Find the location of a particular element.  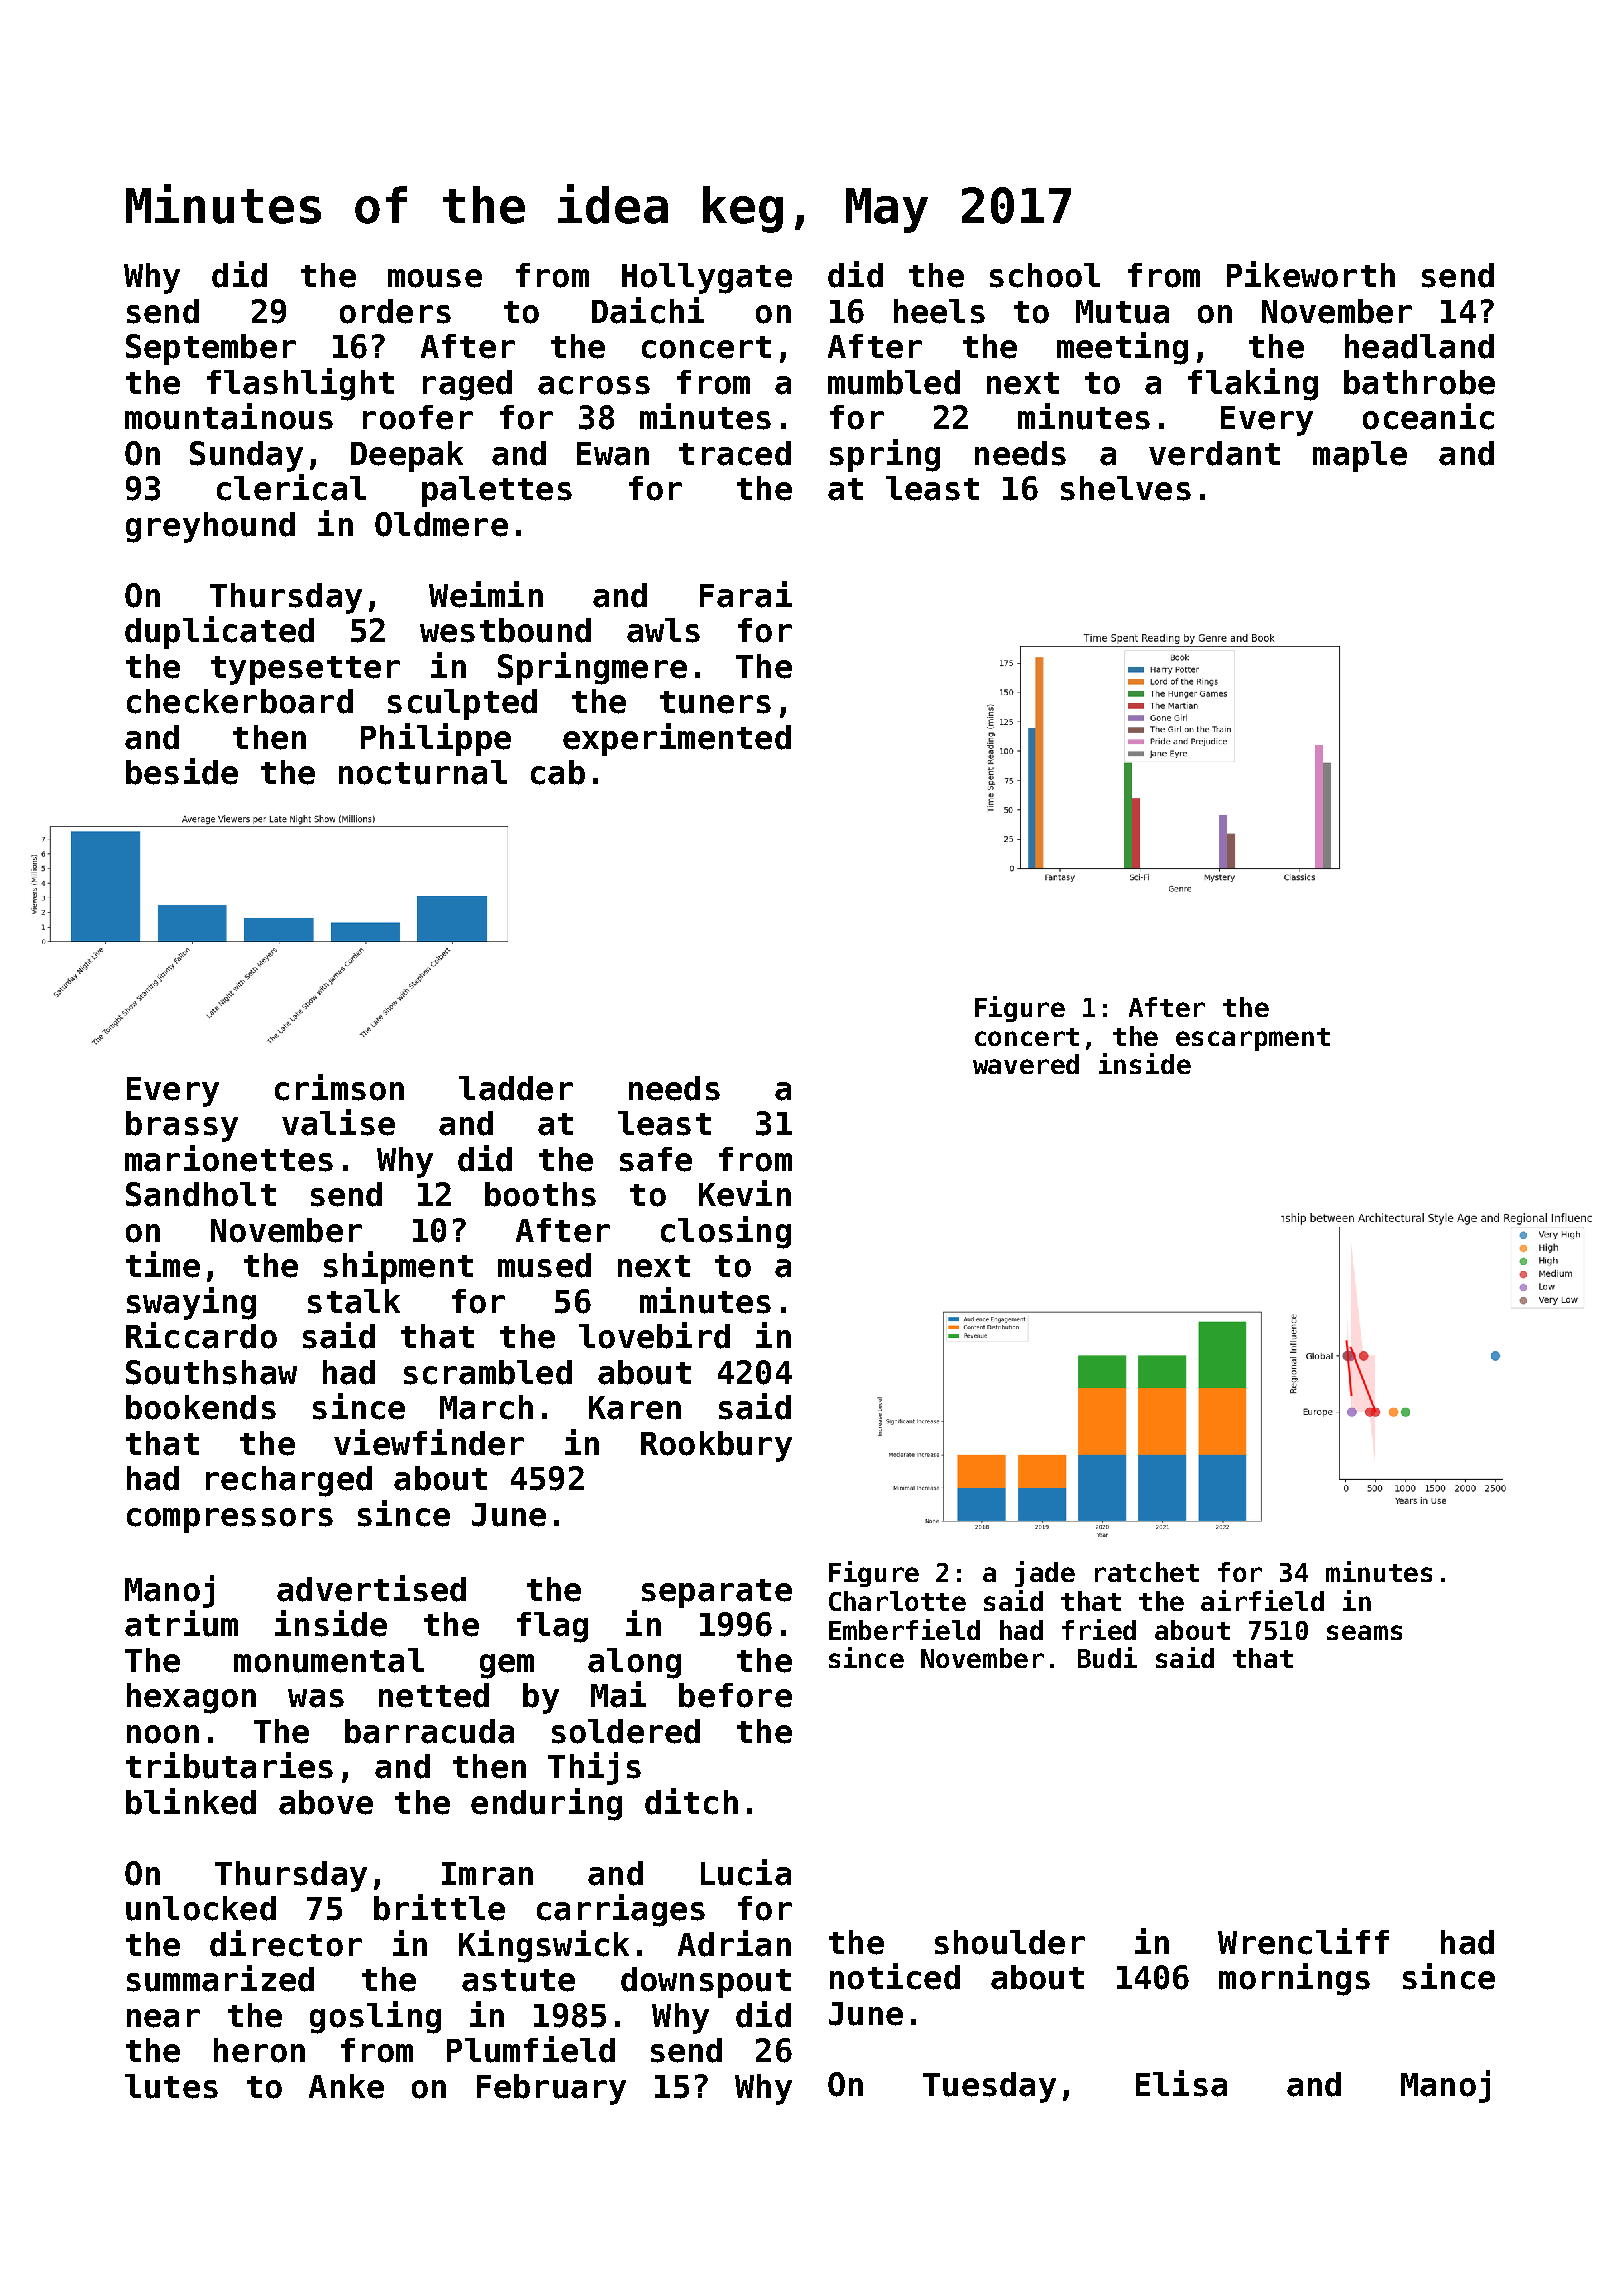

maple is located at coordinates (1360, 456).
